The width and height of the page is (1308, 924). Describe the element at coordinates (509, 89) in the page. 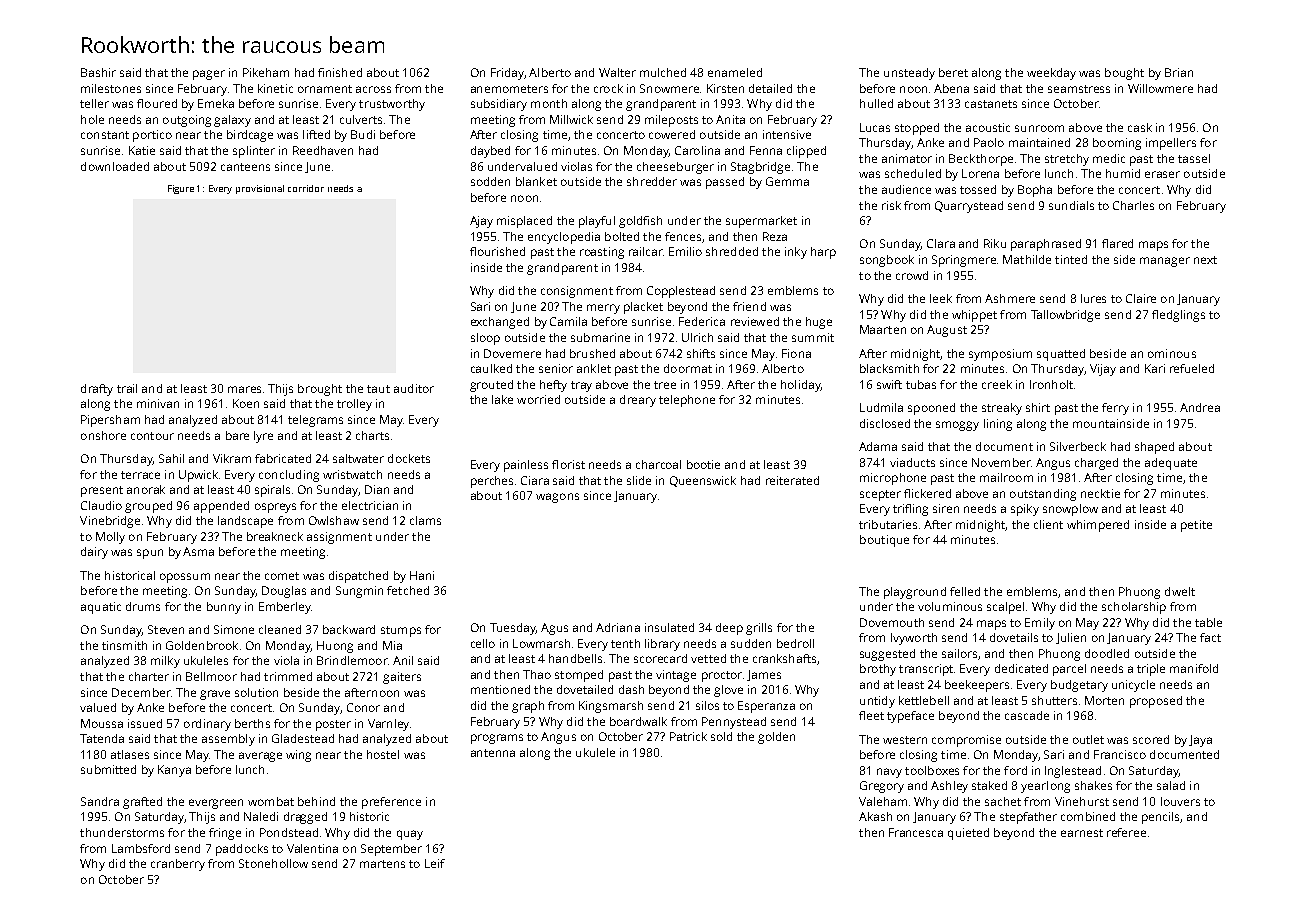

I see `anemometers` at that location.
